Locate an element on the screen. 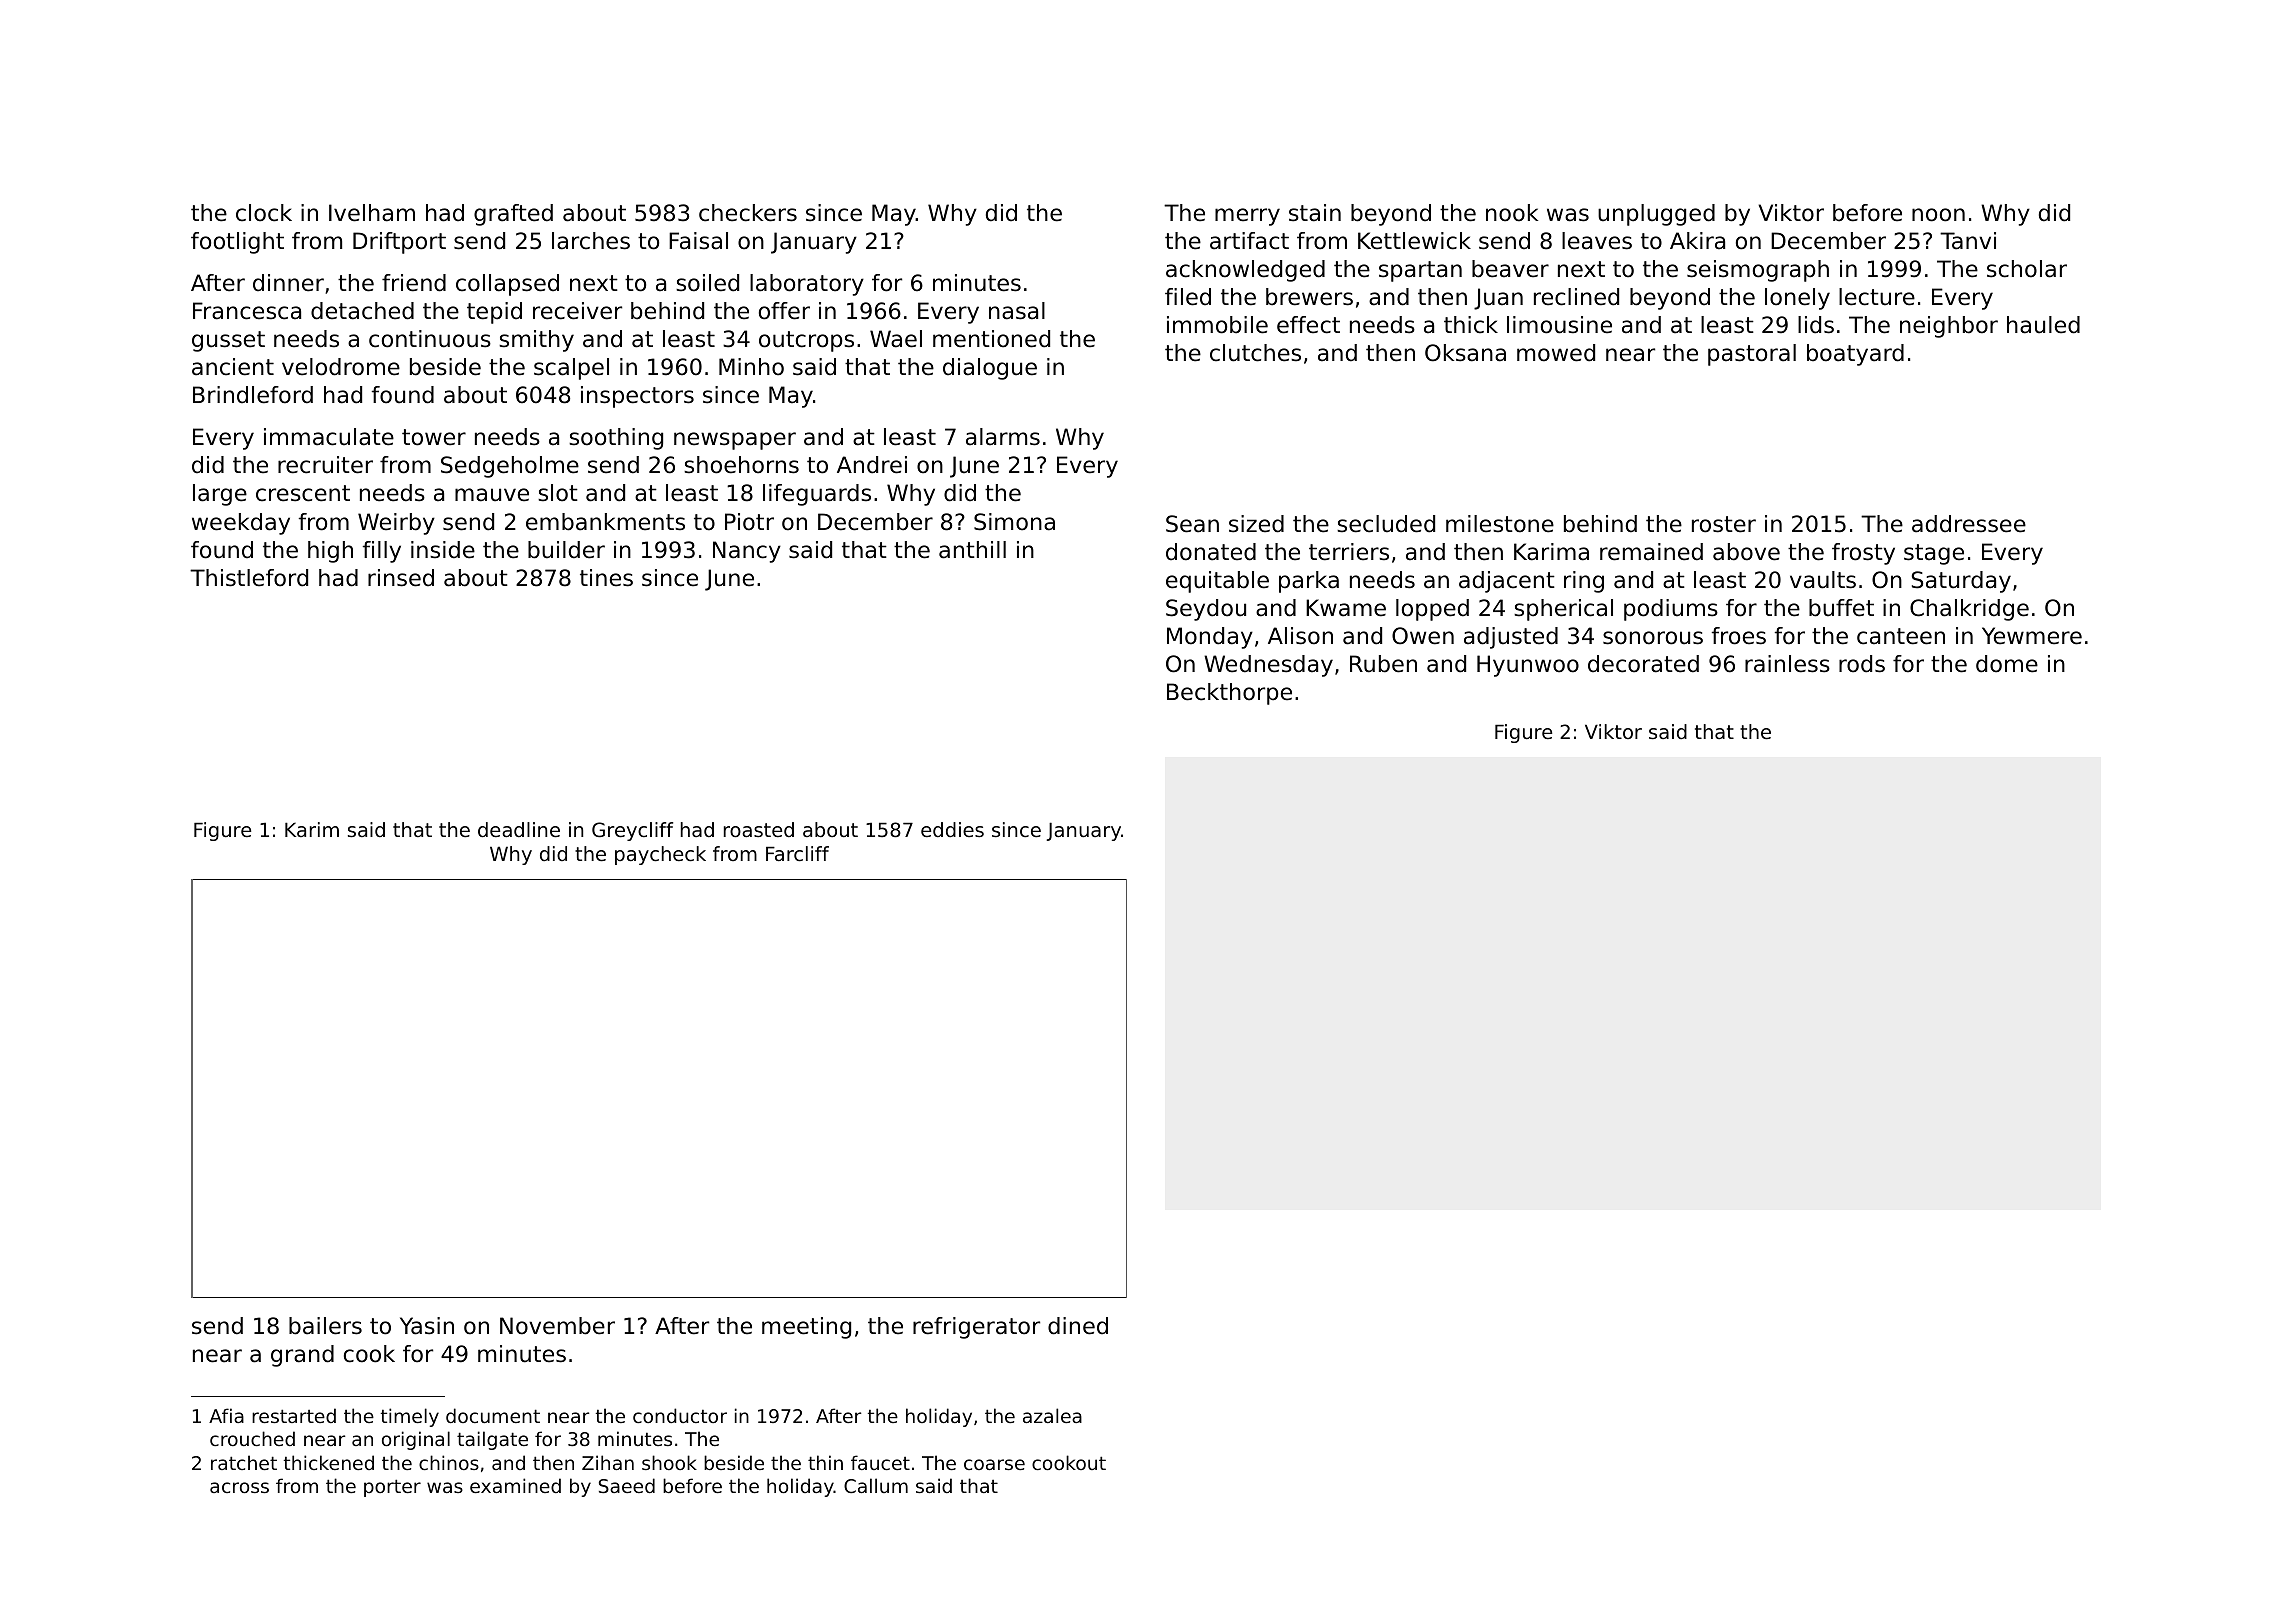 The height and width of the screenshot is (1620, 2292). dome is located at coordinates (2007, 664).
